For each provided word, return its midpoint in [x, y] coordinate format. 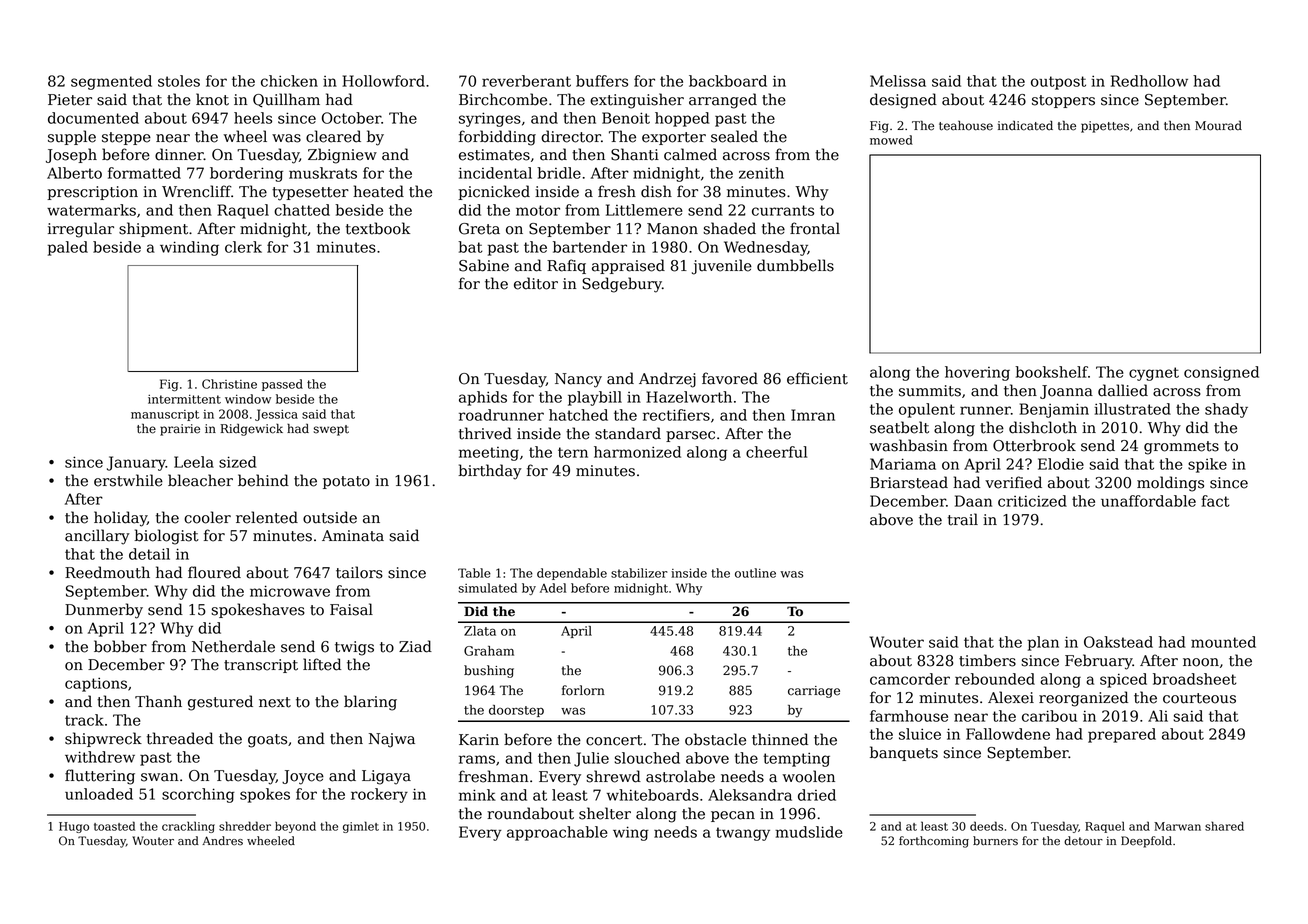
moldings [1170, 484]
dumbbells [795, 265]
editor [536, 283]
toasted [114, 826]
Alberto [74, 173]
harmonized [637, 452]
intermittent [184, 399]
